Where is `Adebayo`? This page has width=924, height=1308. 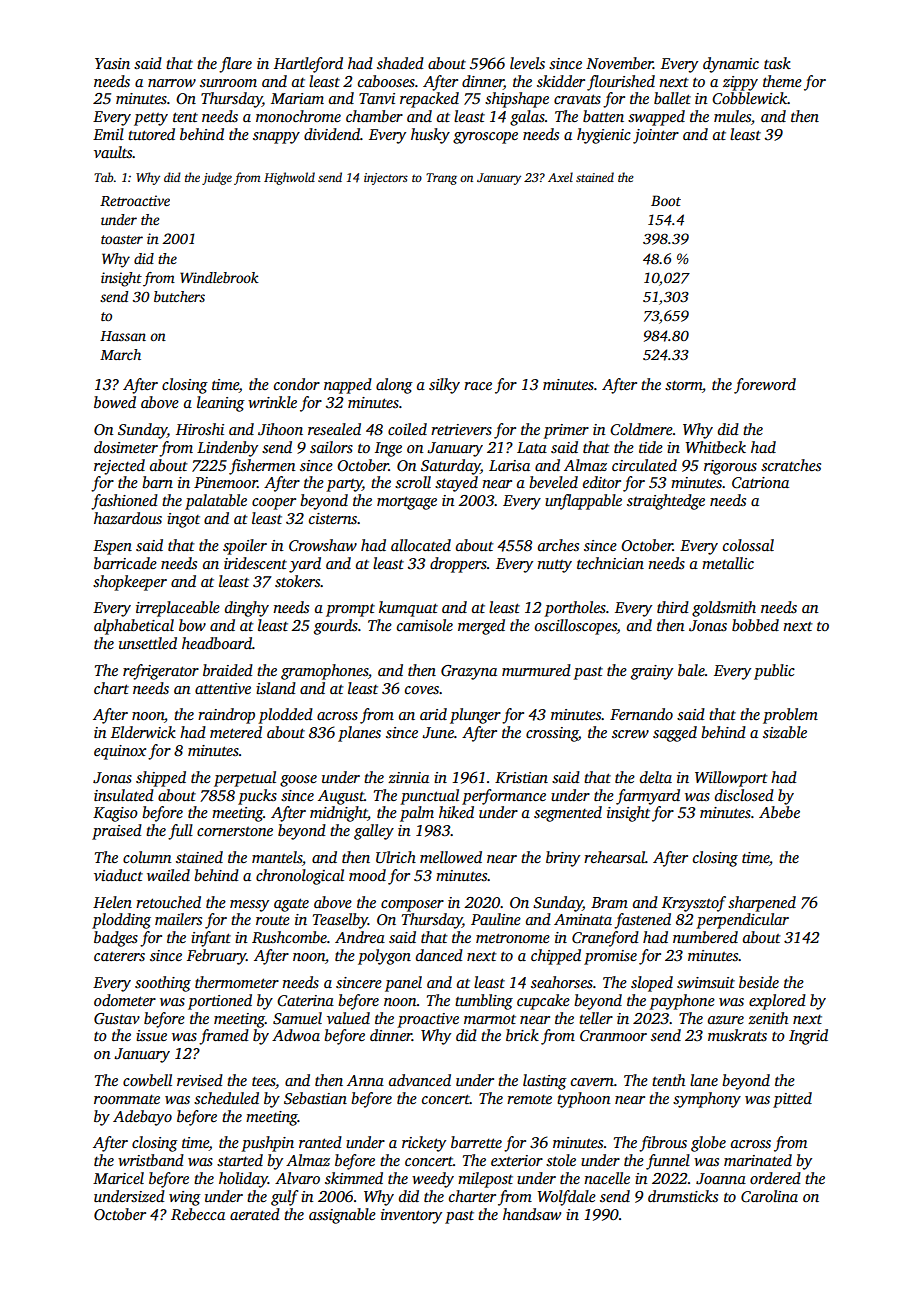
Adebayo is located at coordinates (142, 1118).
